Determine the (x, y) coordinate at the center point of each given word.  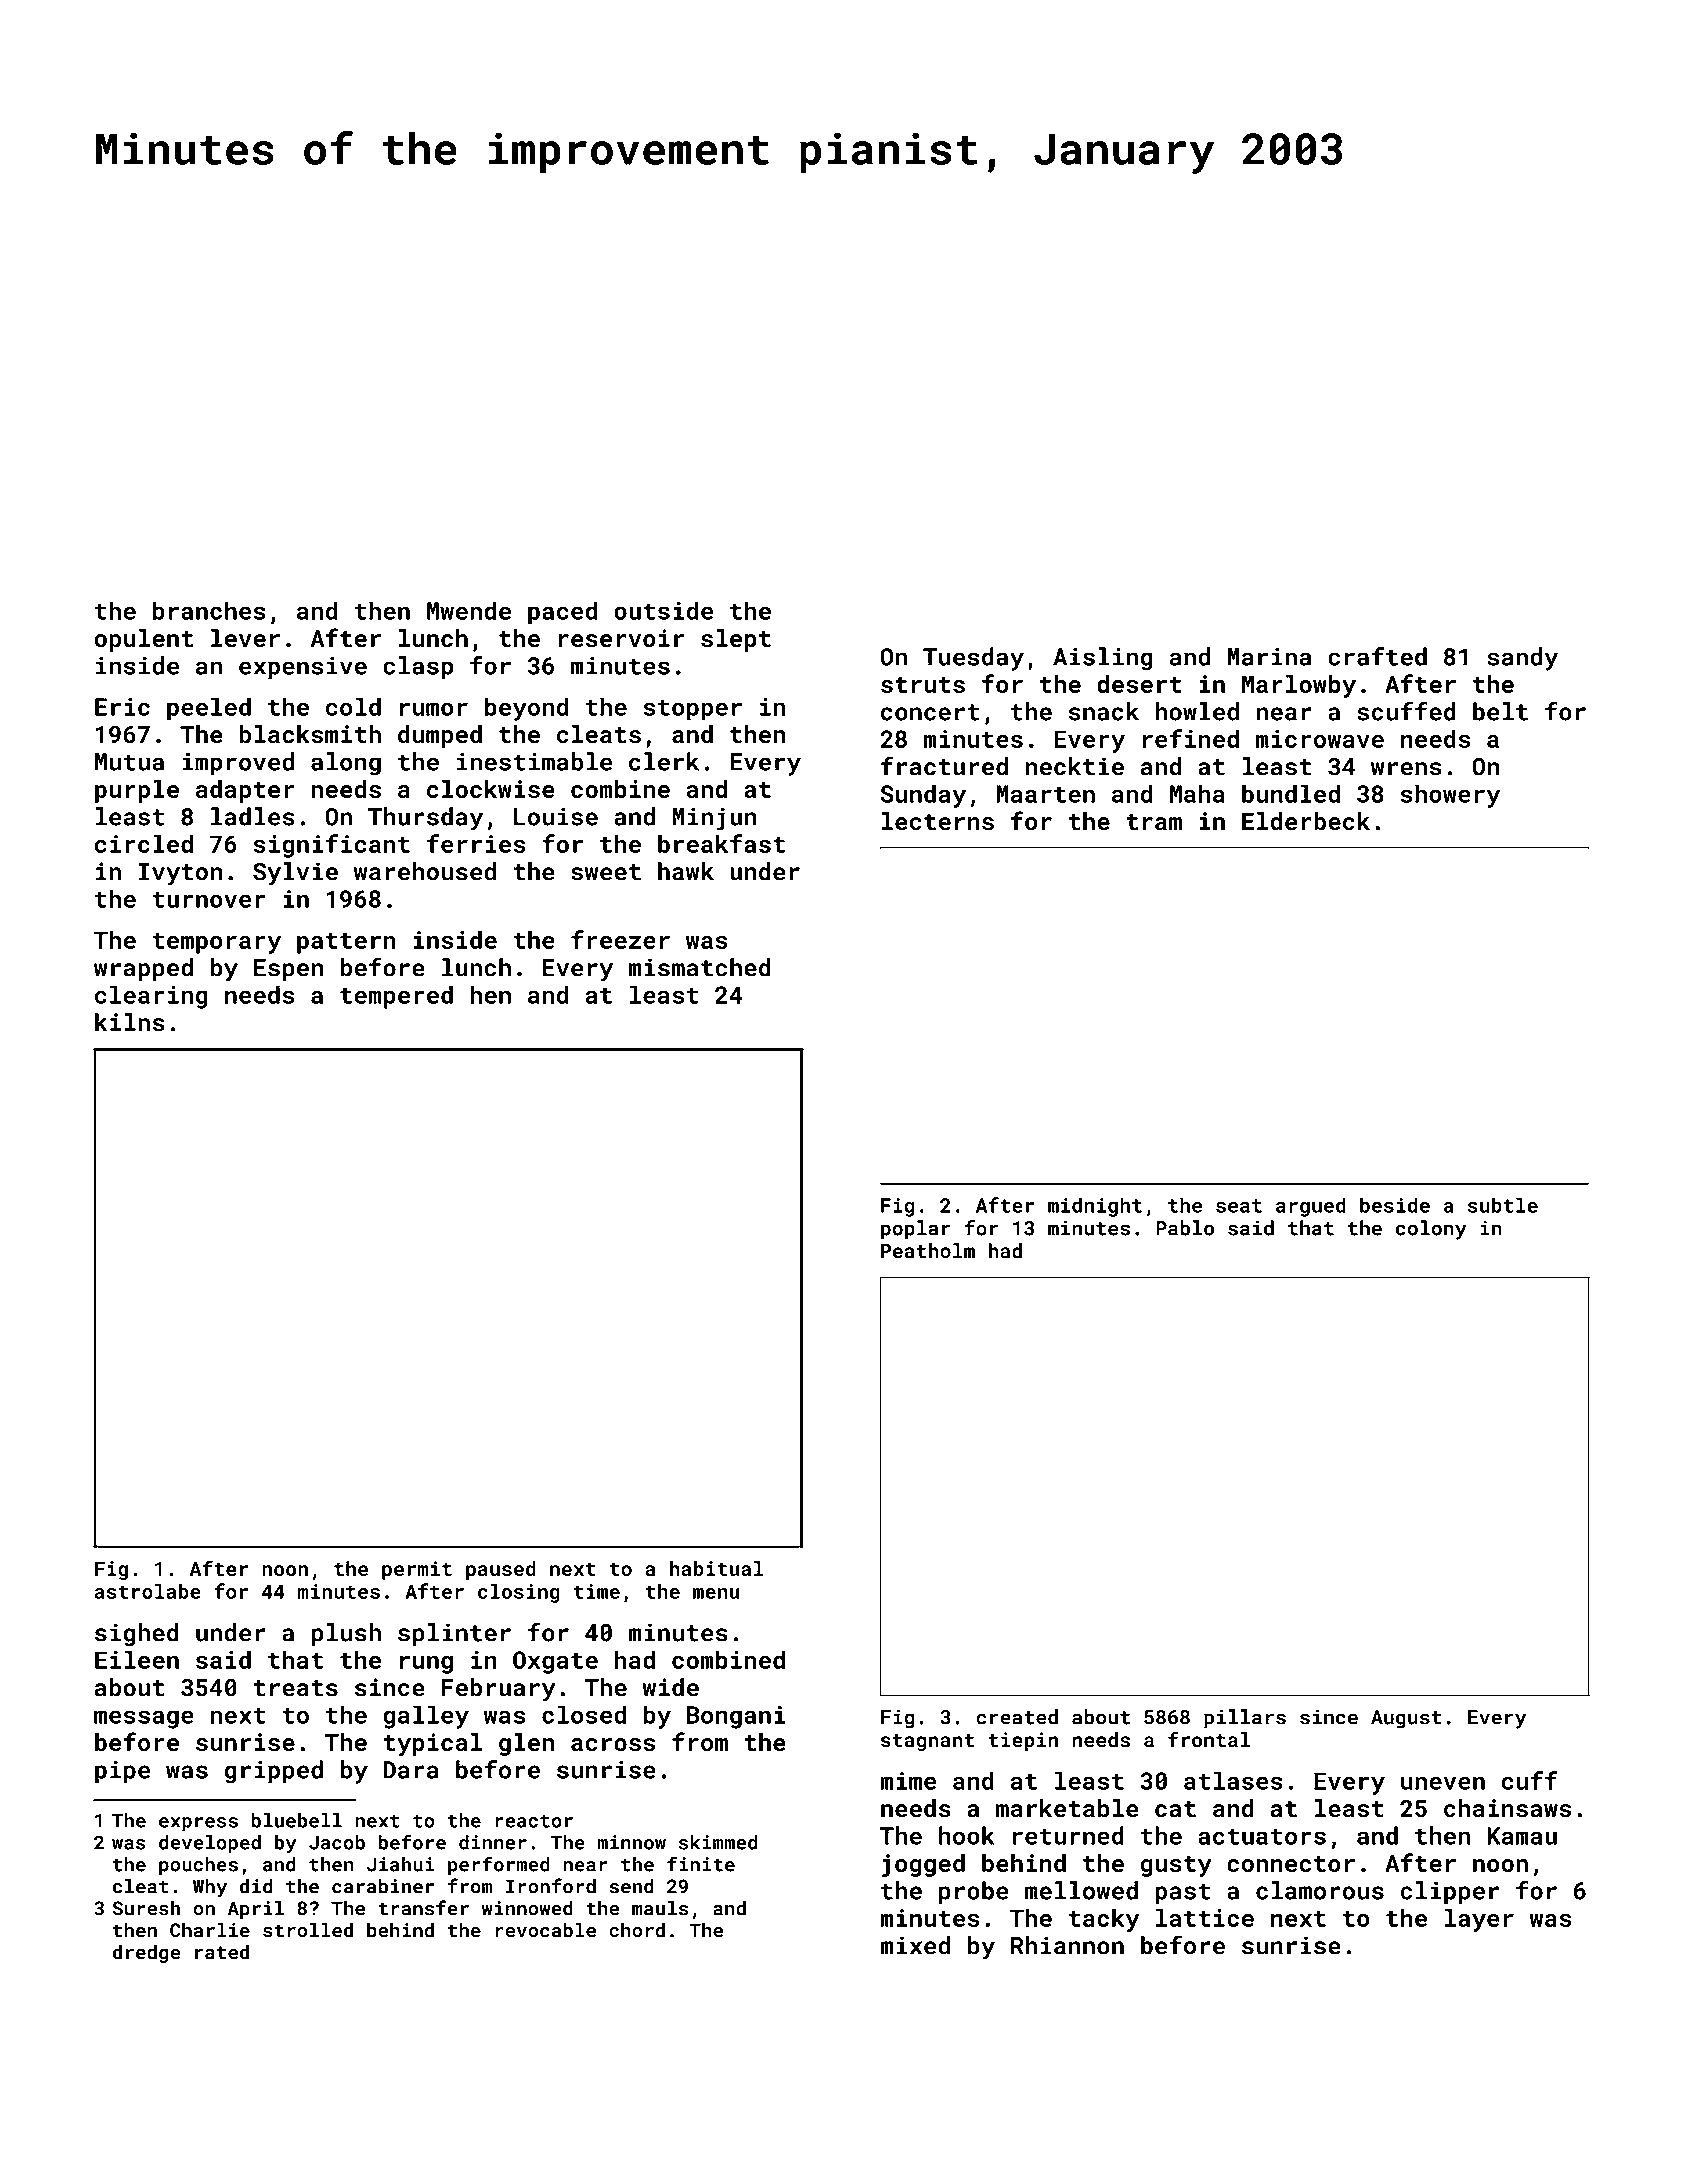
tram (1154, 822)
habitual (717, 1568)
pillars (1245, 1719)
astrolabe (147, 1591)
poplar (916, 1230)
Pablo (1185, 1228)
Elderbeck (1306, 821)
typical (432, 1744)
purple (137, 791)
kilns (130, 1022)
